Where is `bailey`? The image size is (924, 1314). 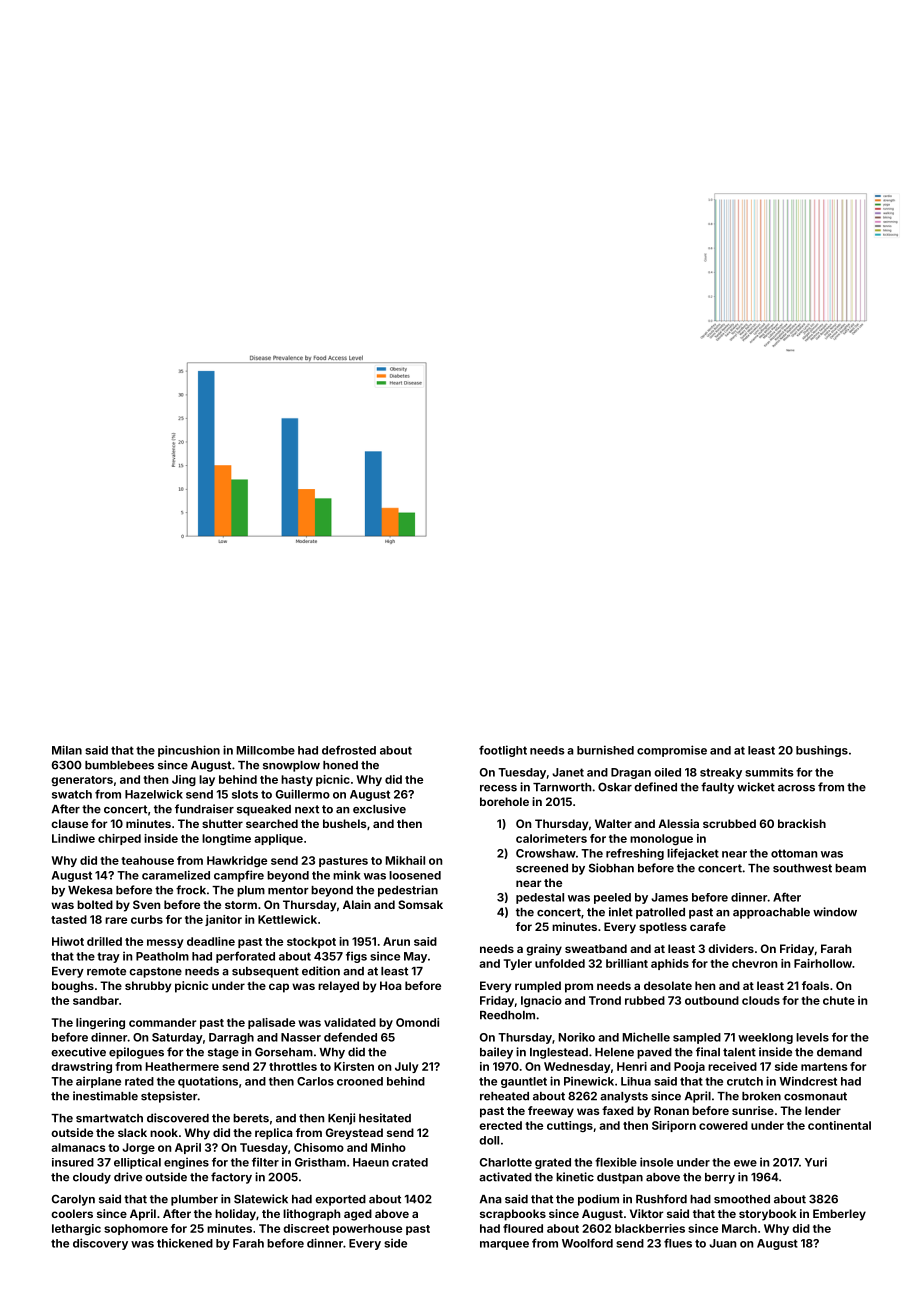 bailey is located at coordinates (496, 1053).
